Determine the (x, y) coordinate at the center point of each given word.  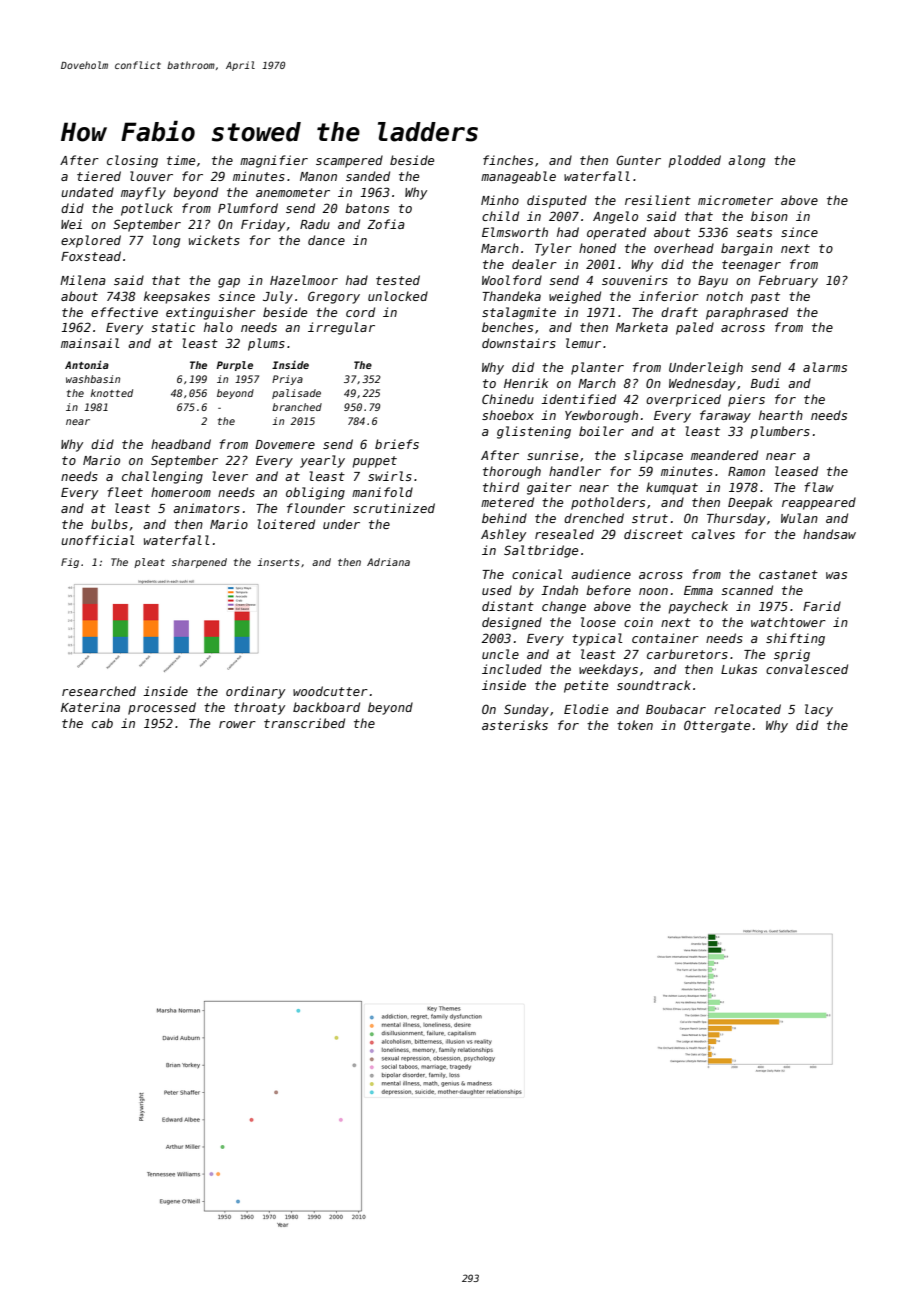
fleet (125, 492)
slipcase (653, 456)
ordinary (255, 692)
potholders (608, 503)
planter (597, 368)
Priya (287, 380)
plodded (695, 161)
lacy (819, 710)
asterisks (515, 725)
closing (132, 161)
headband (181, 444)
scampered (349, 161)
